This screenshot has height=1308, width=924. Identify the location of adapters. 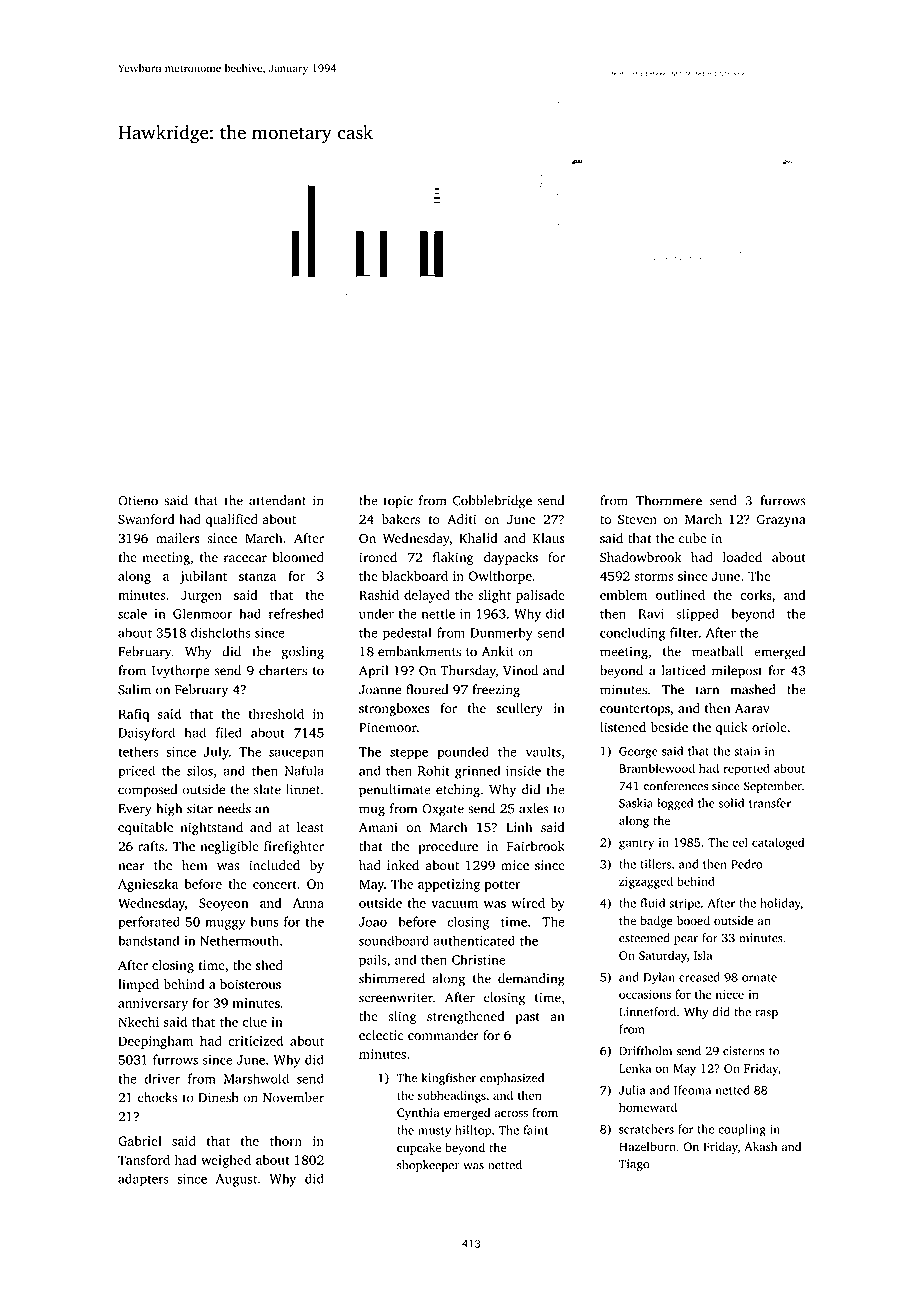
(143, 1180).
